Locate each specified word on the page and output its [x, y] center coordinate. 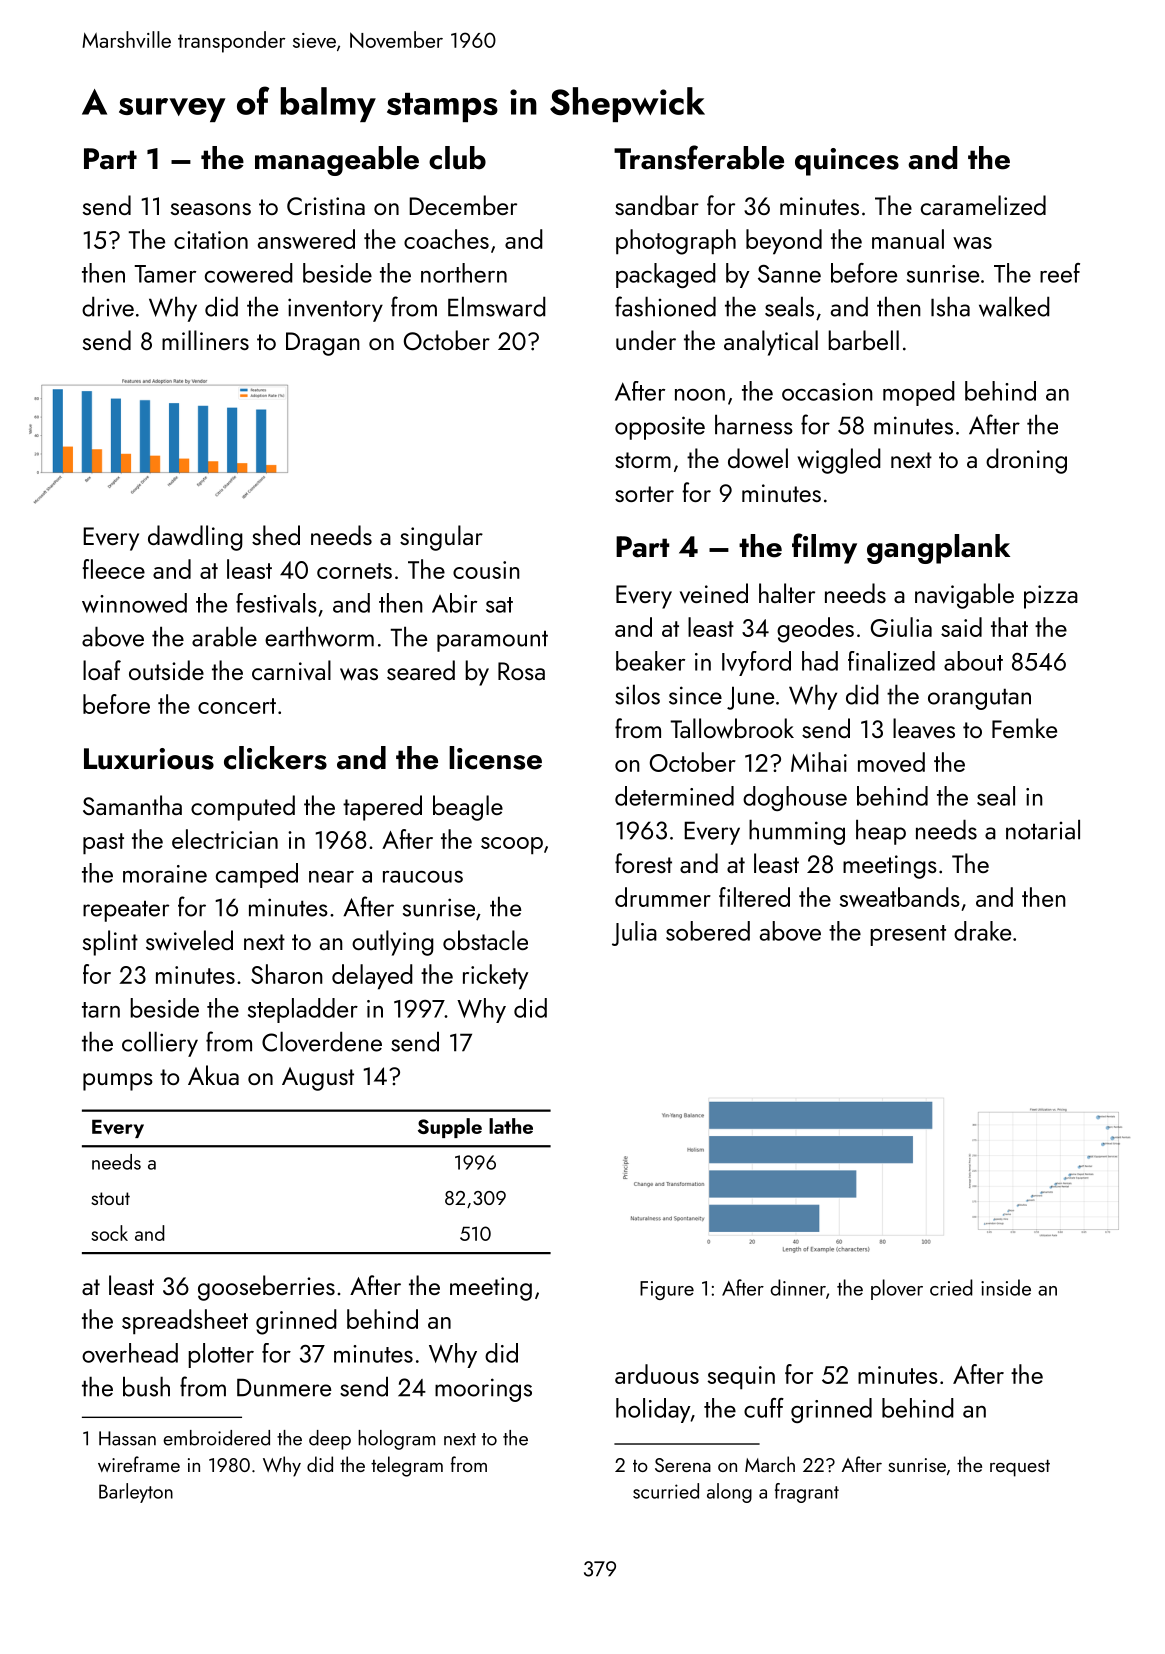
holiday [653, 1410]
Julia [634, 933]
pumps [118, 1082]
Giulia [901, 627]
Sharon [287, 974]
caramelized [983, 205]
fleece [113, 569]
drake [982, 931]
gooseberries [266, 1288]
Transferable [699, 157]
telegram [407, 1466]
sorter [644, 494]
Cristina [326, 206]
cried [951, 1287]
